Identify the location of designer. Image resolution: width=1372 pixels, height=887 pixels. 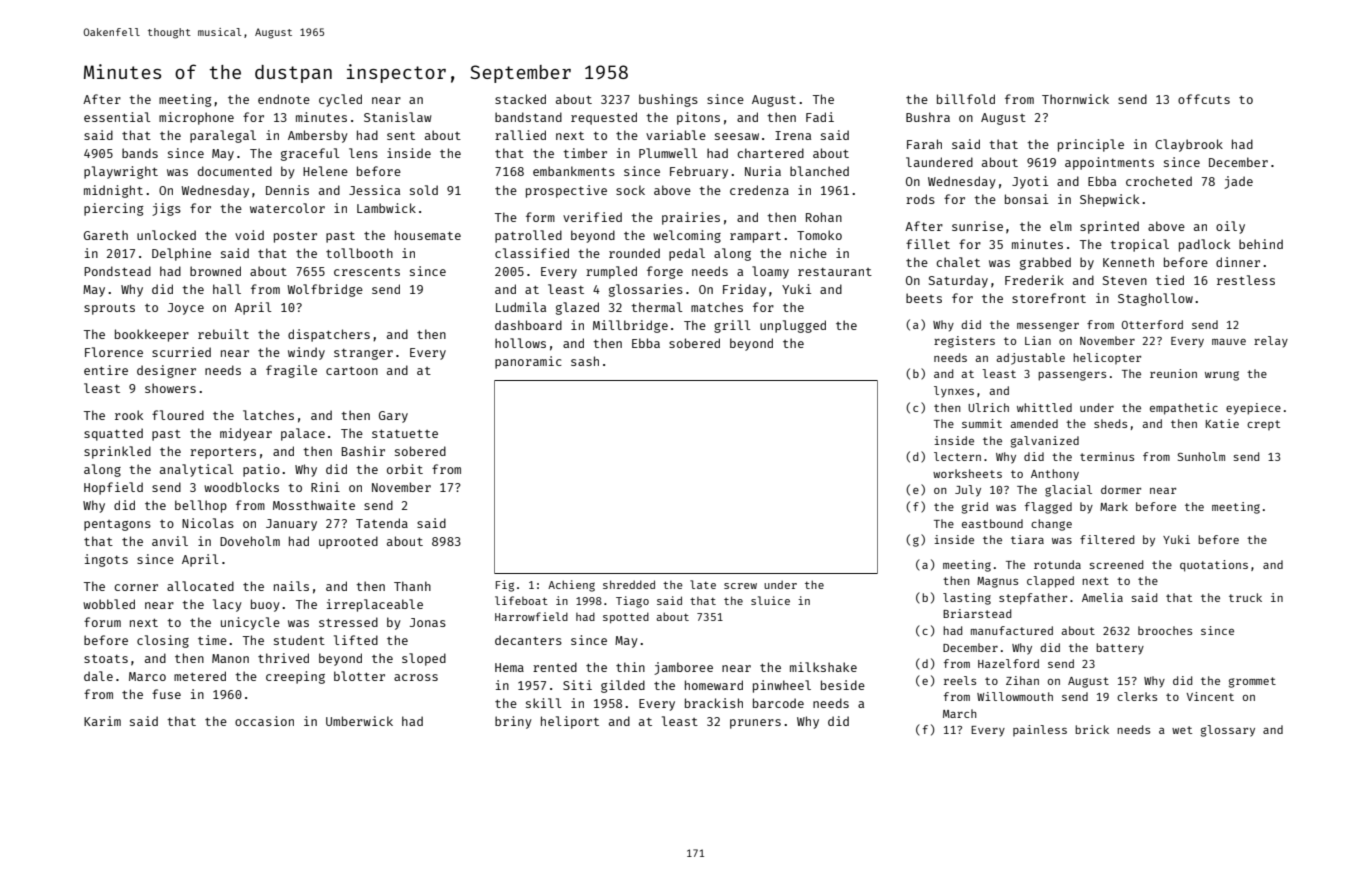
(166, 371).
